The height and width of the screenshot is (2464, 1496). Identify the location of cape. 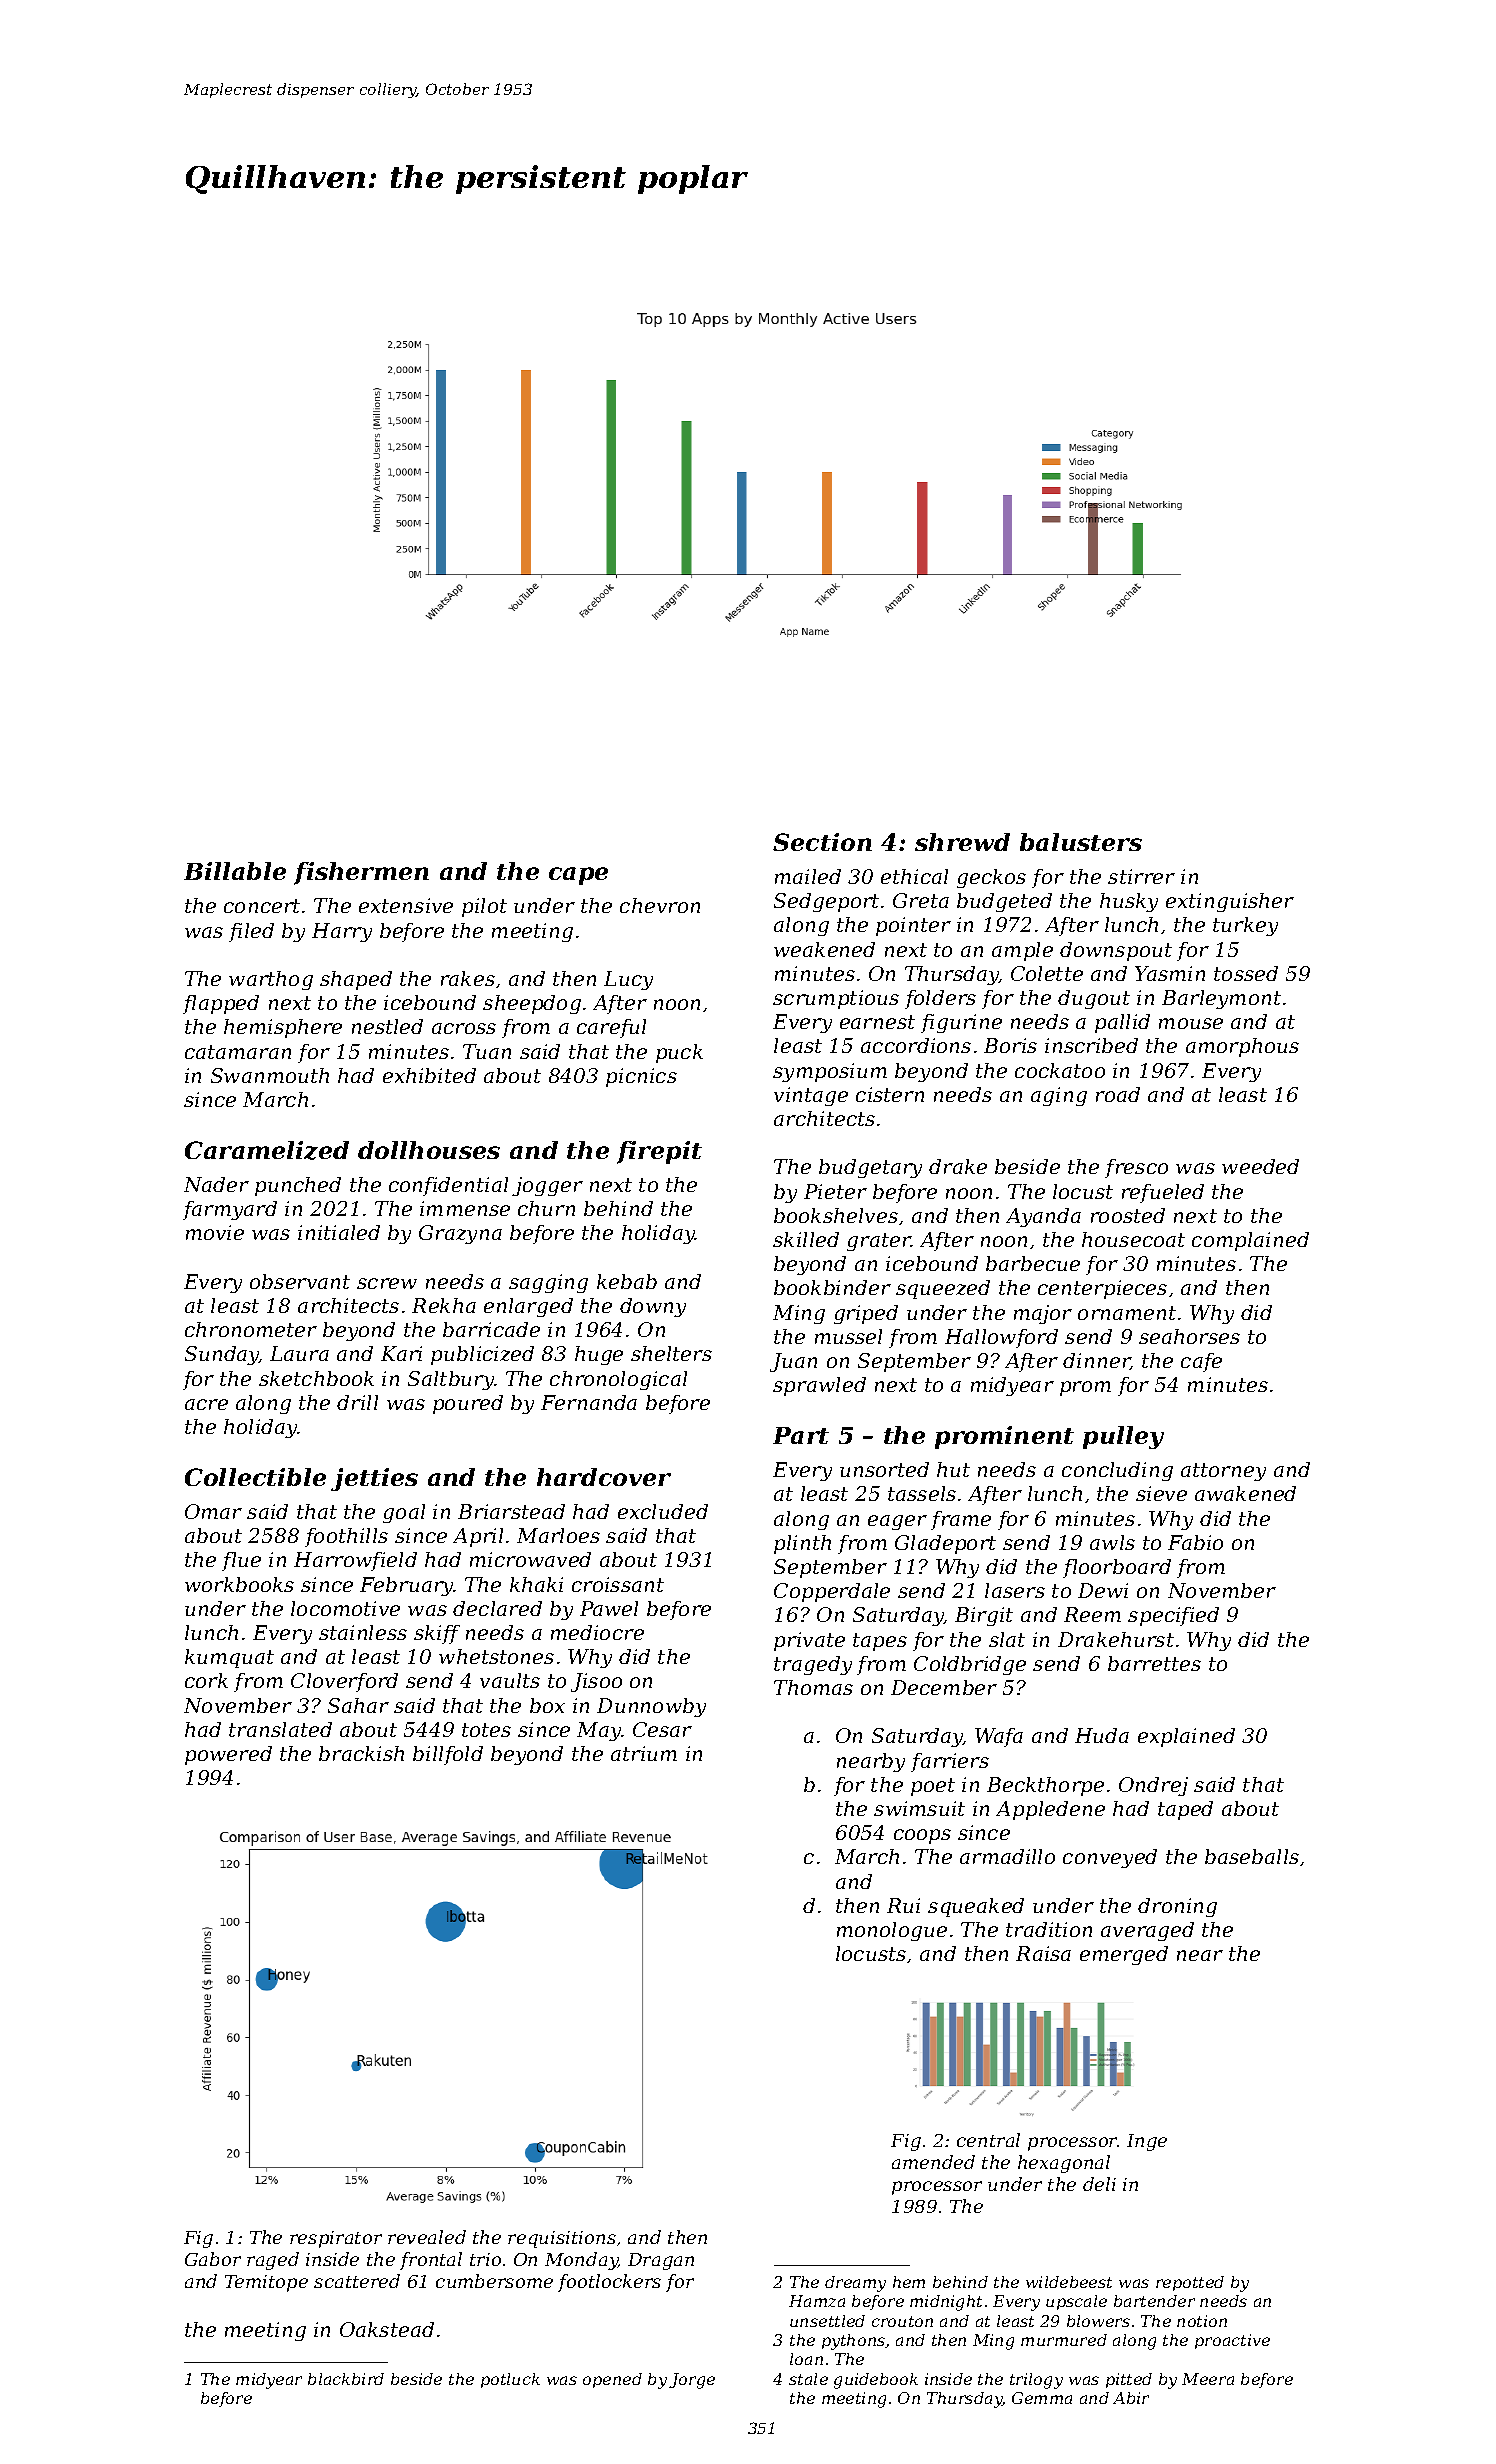
(578, 876).
